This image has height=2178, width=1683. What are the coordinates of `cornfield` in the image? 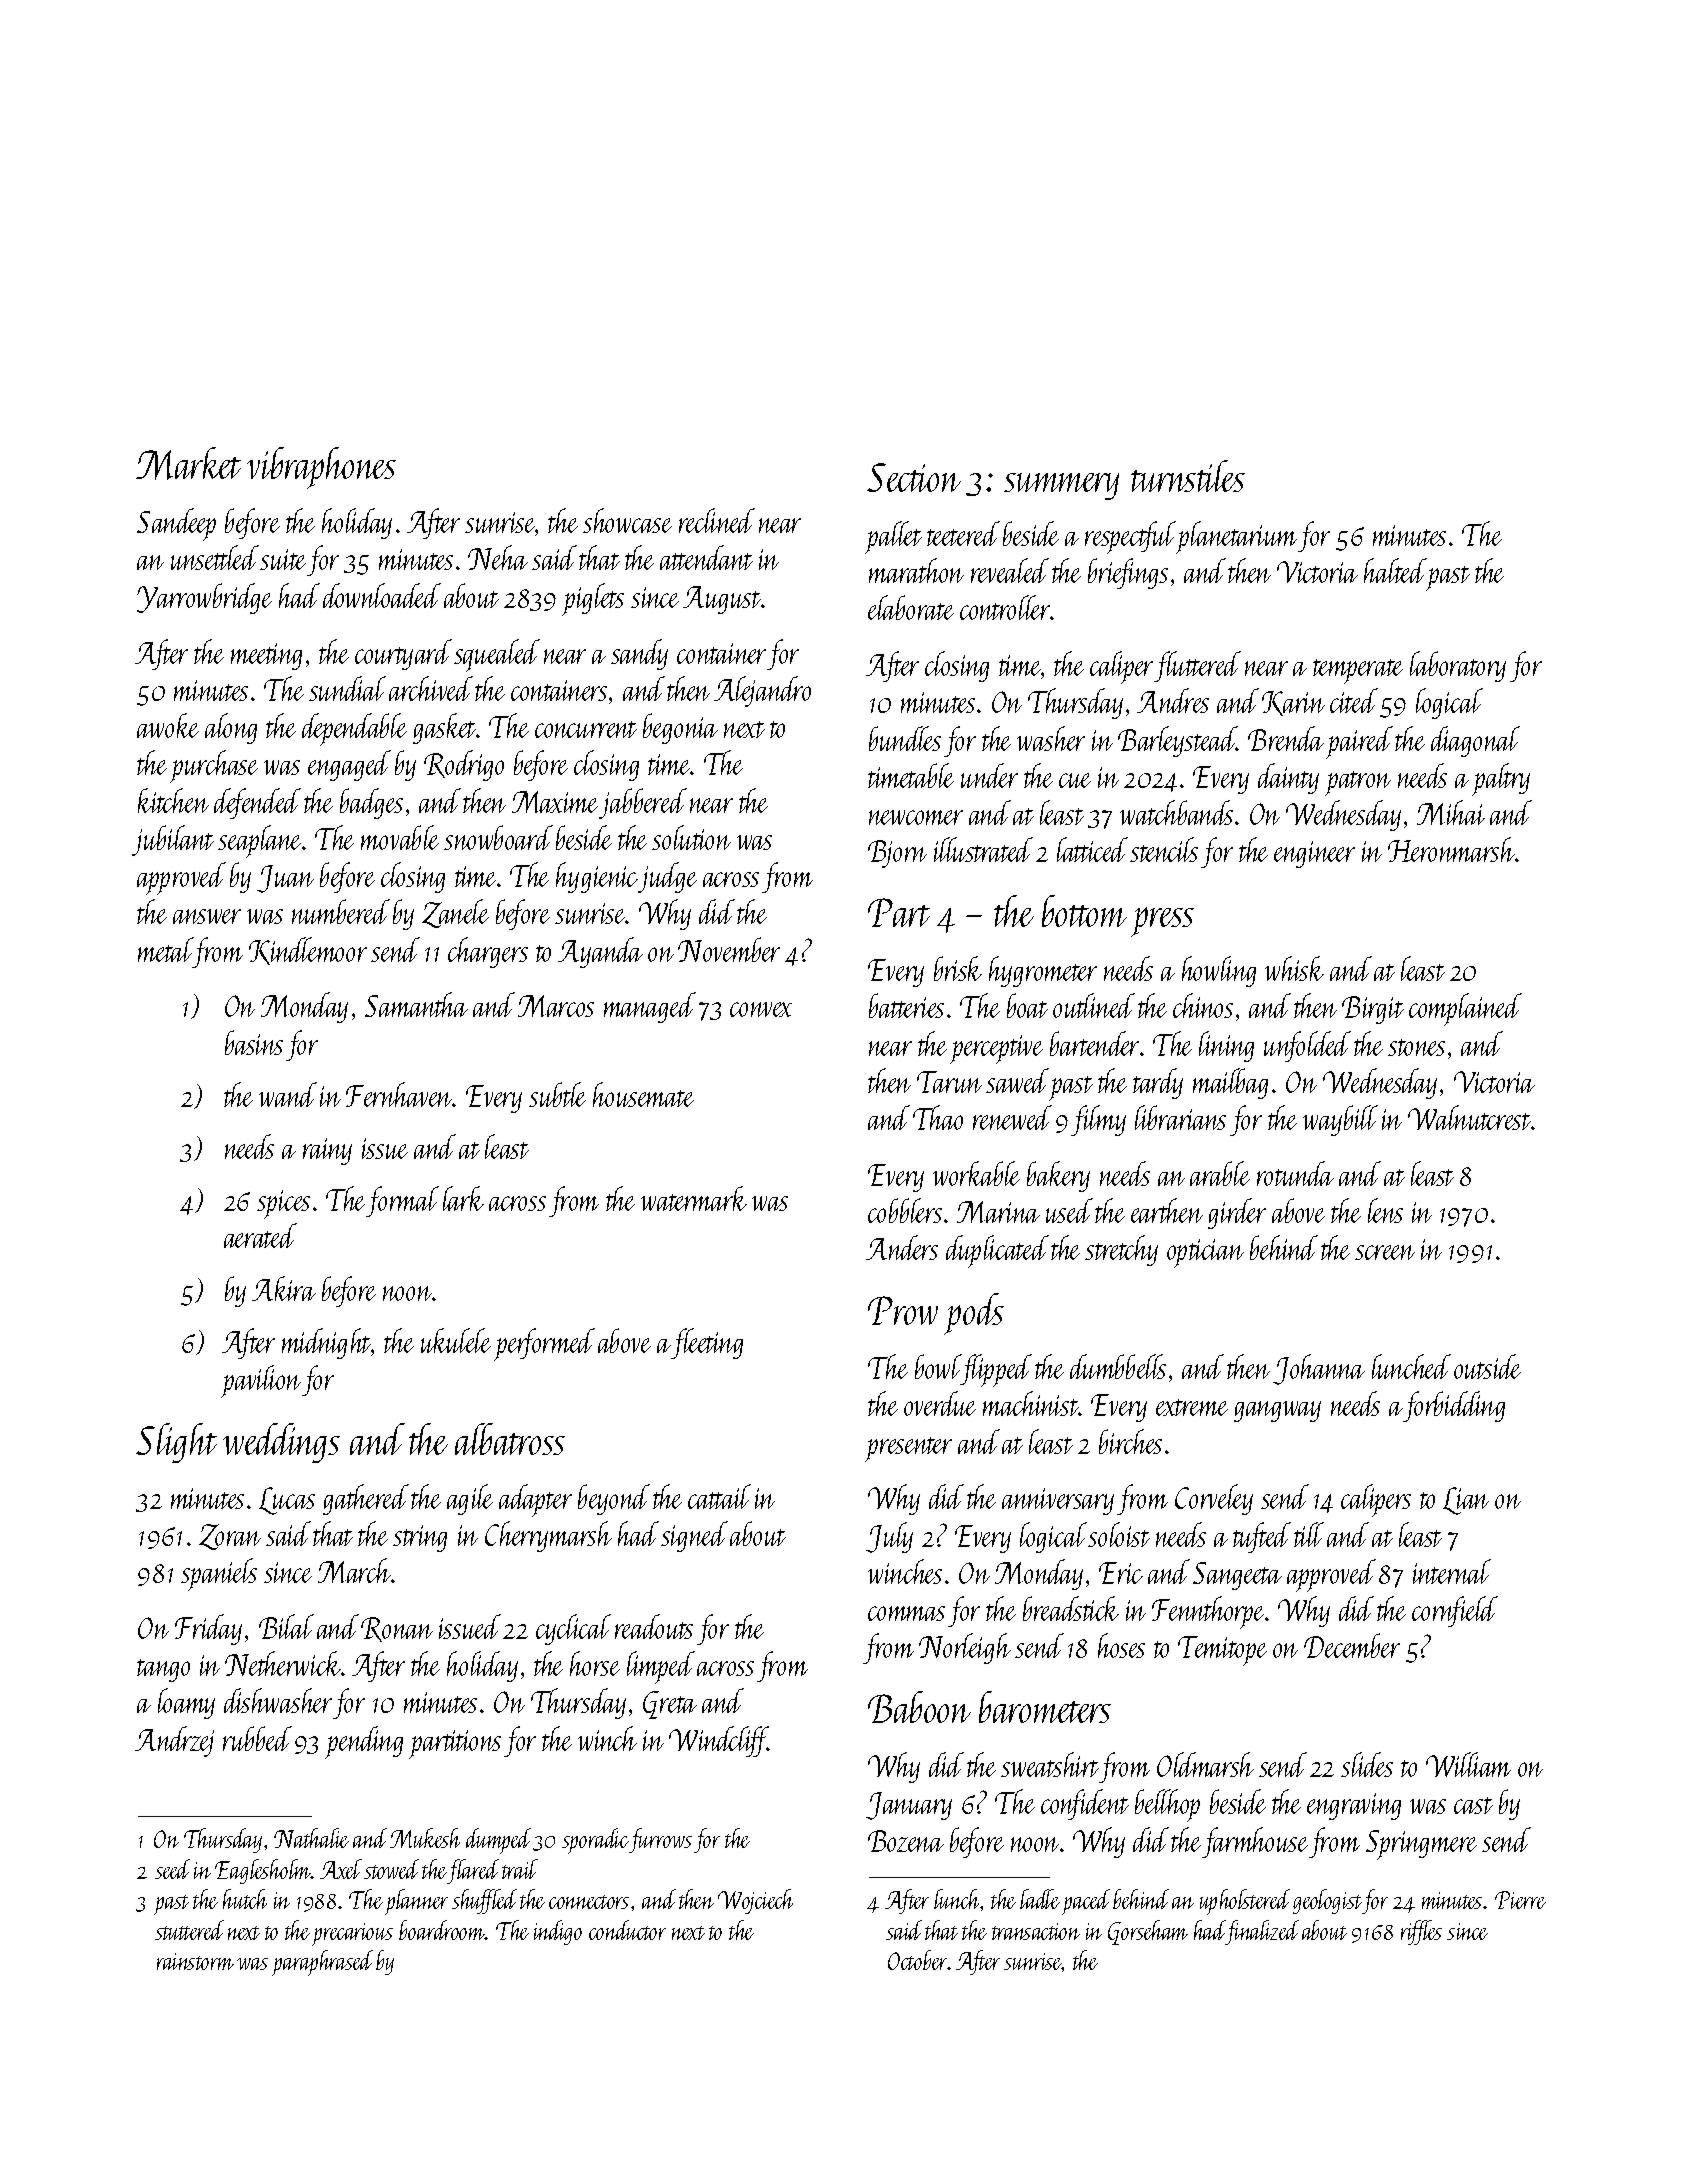 It's located at (1455, 1611).
